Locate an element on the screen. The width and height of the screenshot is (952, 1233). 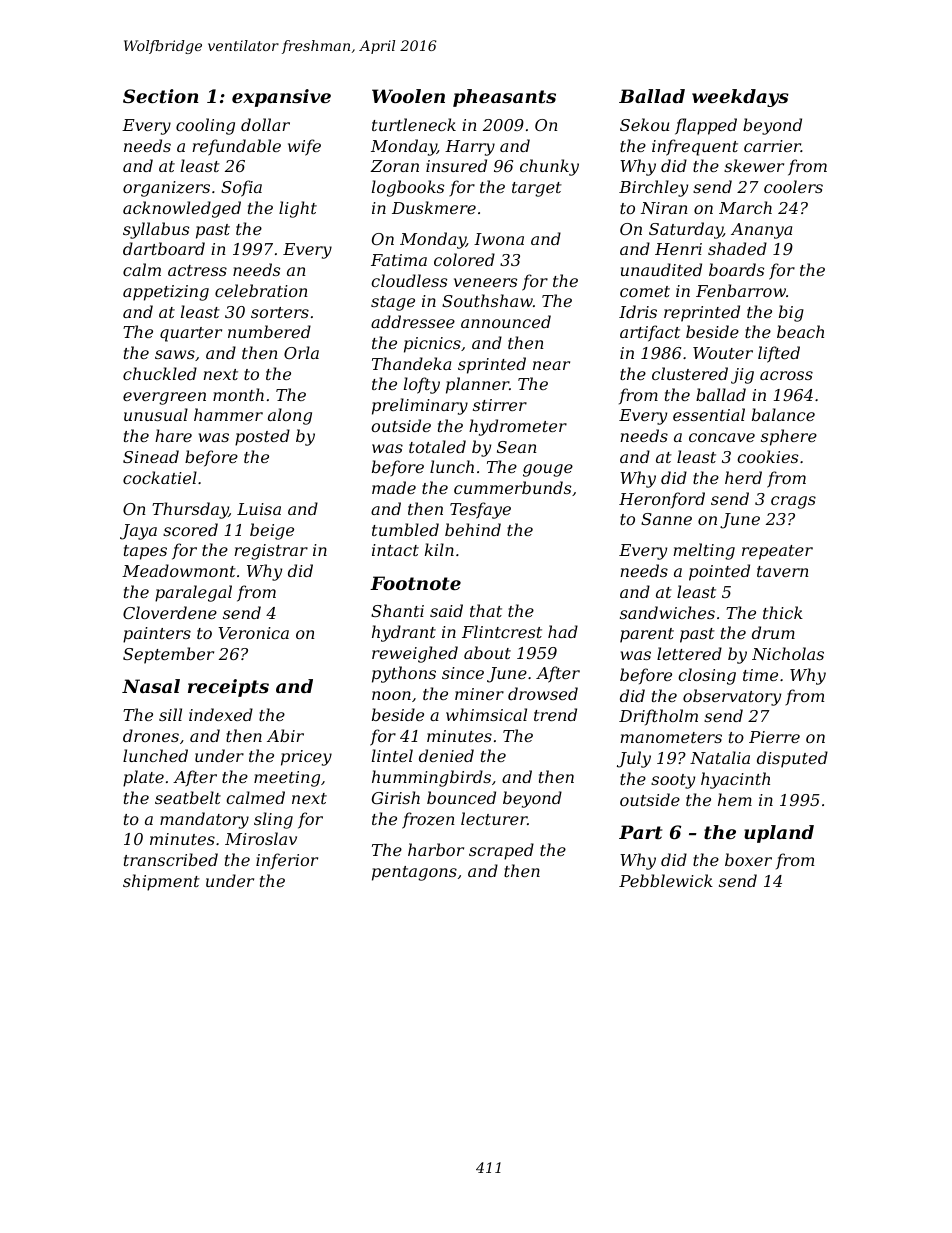
big is located at coordinates (791, 313).
